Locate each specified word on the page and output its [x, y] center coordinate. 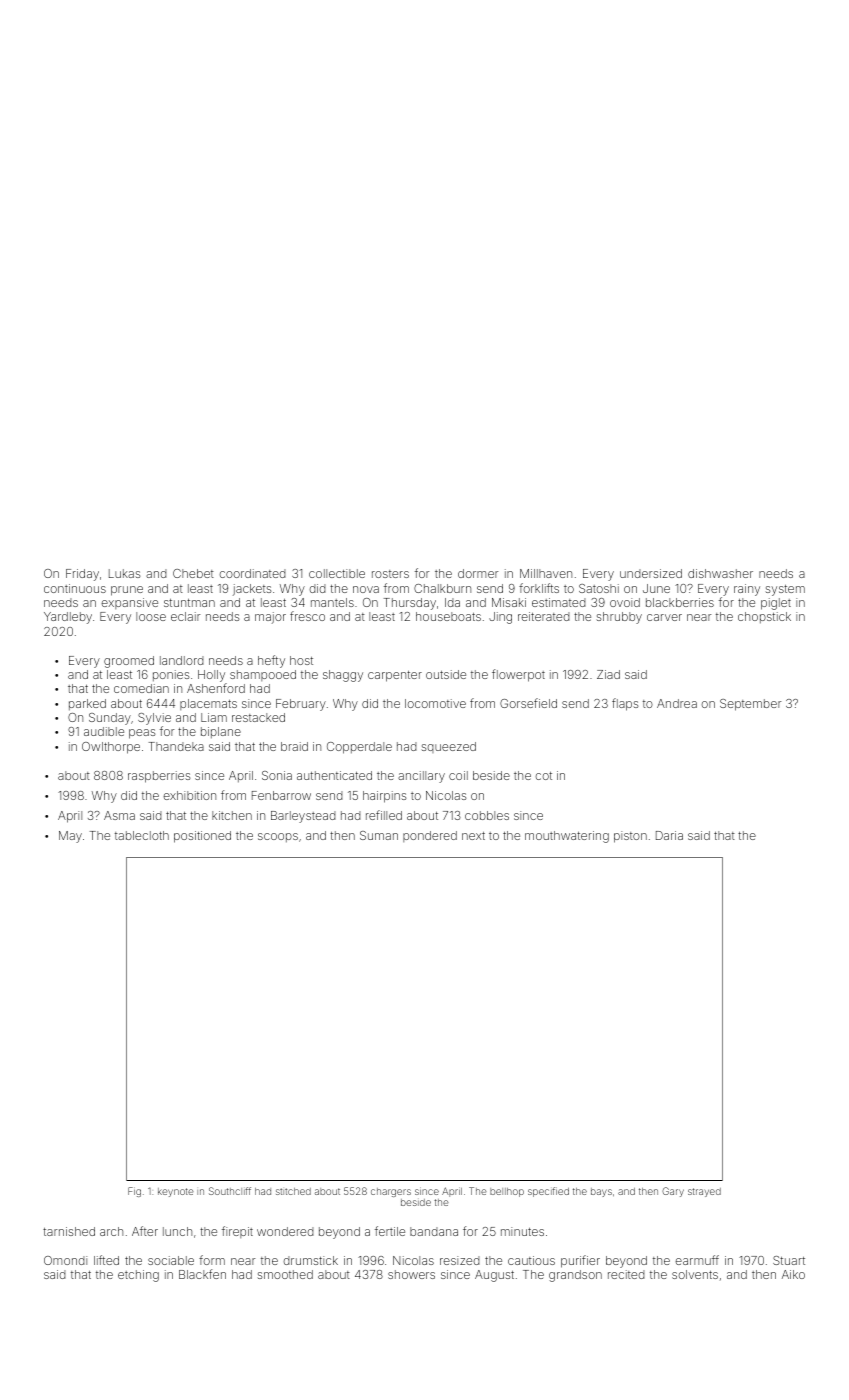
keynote [176, 1192]
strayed [704, 1192]
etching [138, 1276]
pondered [430, 836]
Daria [669, 835]
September [750, 705]
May [70, 837]
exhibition [189, 795]
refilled [384, 815]
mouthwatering [567, 837]
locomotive [435, 703]
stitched [293, 1191]
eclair [185, 616]
